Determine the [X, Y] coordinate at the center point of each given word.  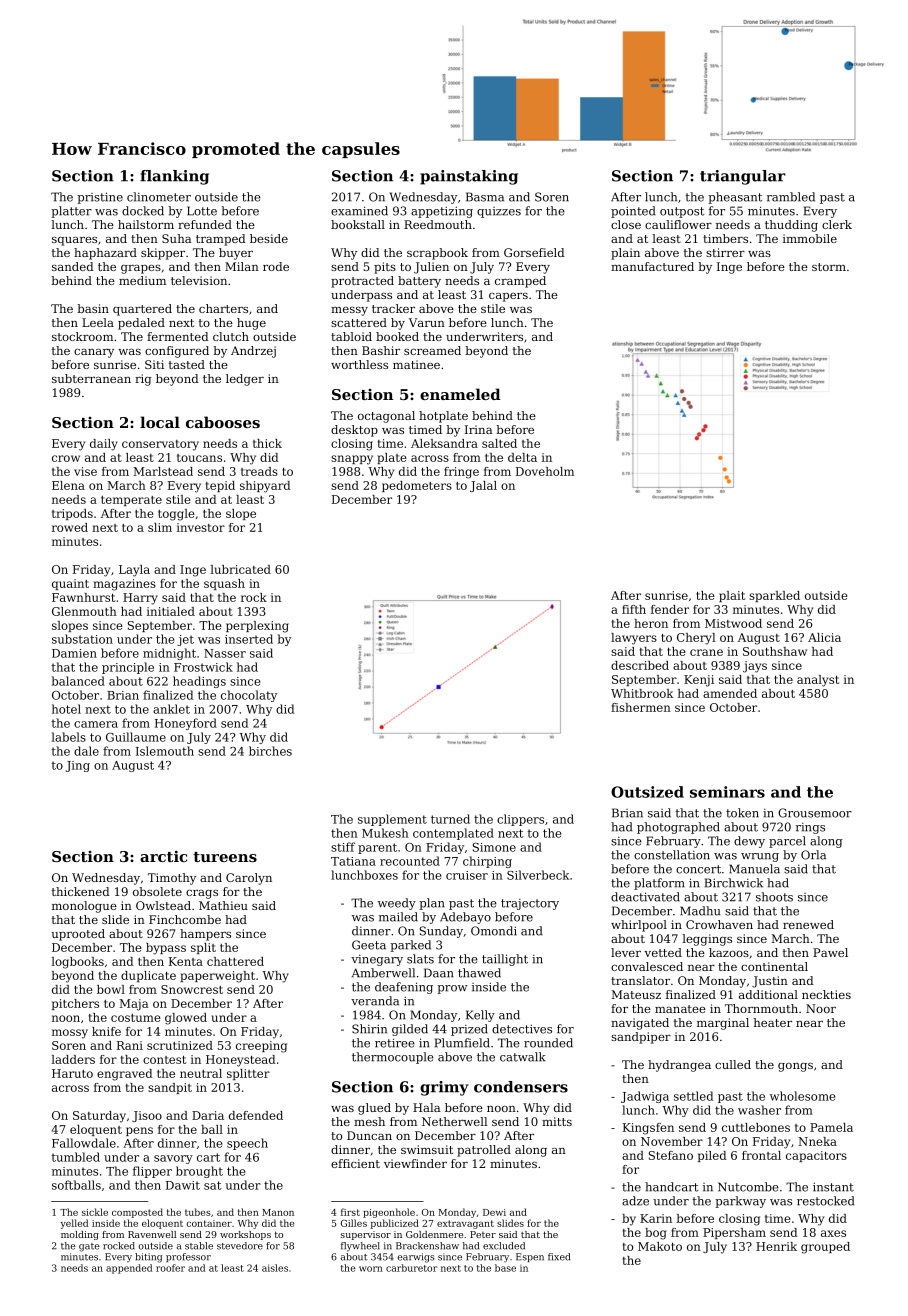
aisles [275, 1268]
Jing [78, 766]
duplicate [148, 976]
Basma [485, 197]
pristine [100, 198]
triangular [743, 177]
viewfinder [415, 1163]
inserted [249, 639]
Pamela [831, 1127]
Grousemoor [815, 813]
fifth [634, 609]
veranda [375, 1001]
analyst [818, 681]
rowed [70, 527]
